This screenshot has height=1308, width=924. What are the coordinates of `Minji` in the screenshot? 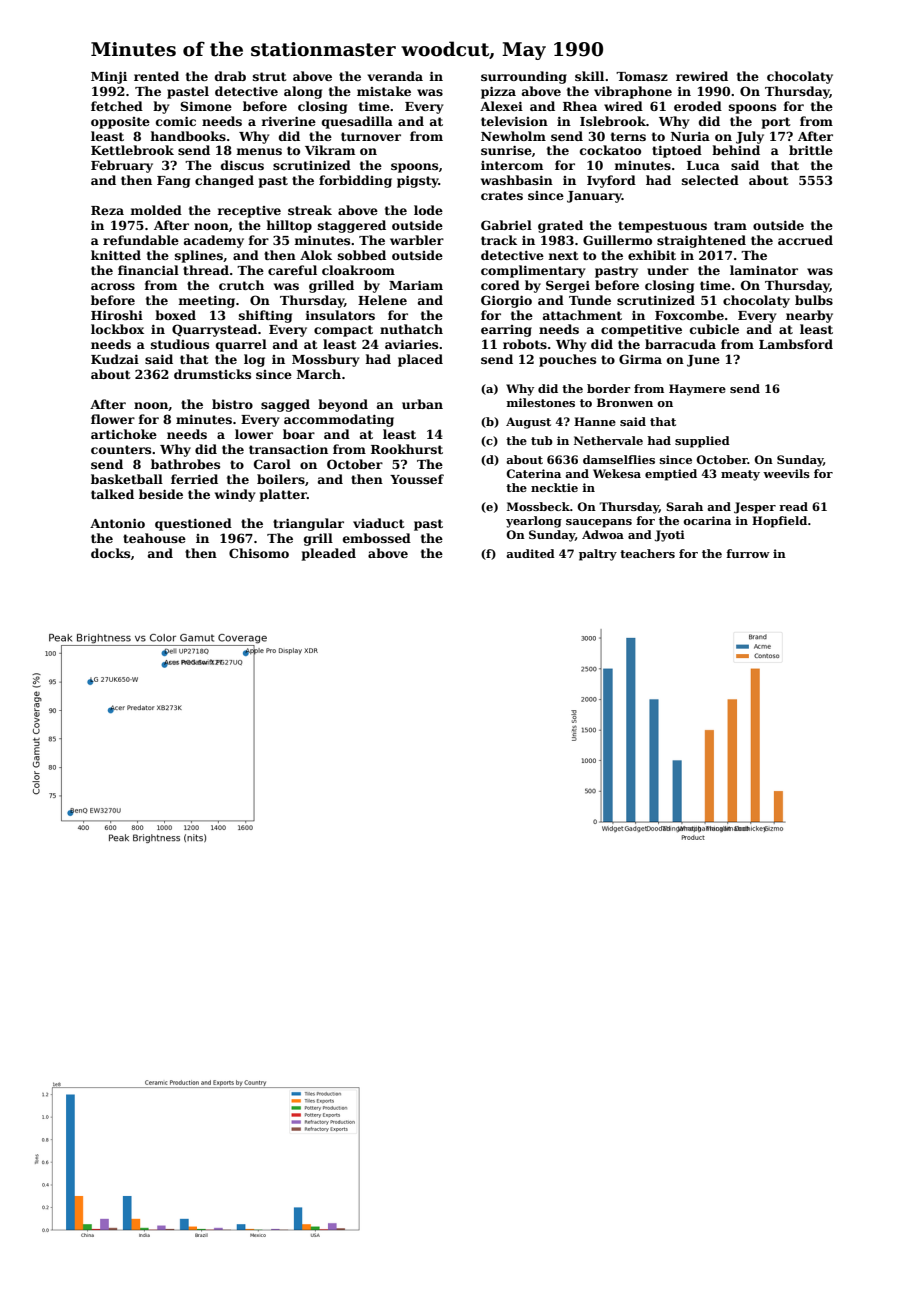 It's located at (109, 77).
